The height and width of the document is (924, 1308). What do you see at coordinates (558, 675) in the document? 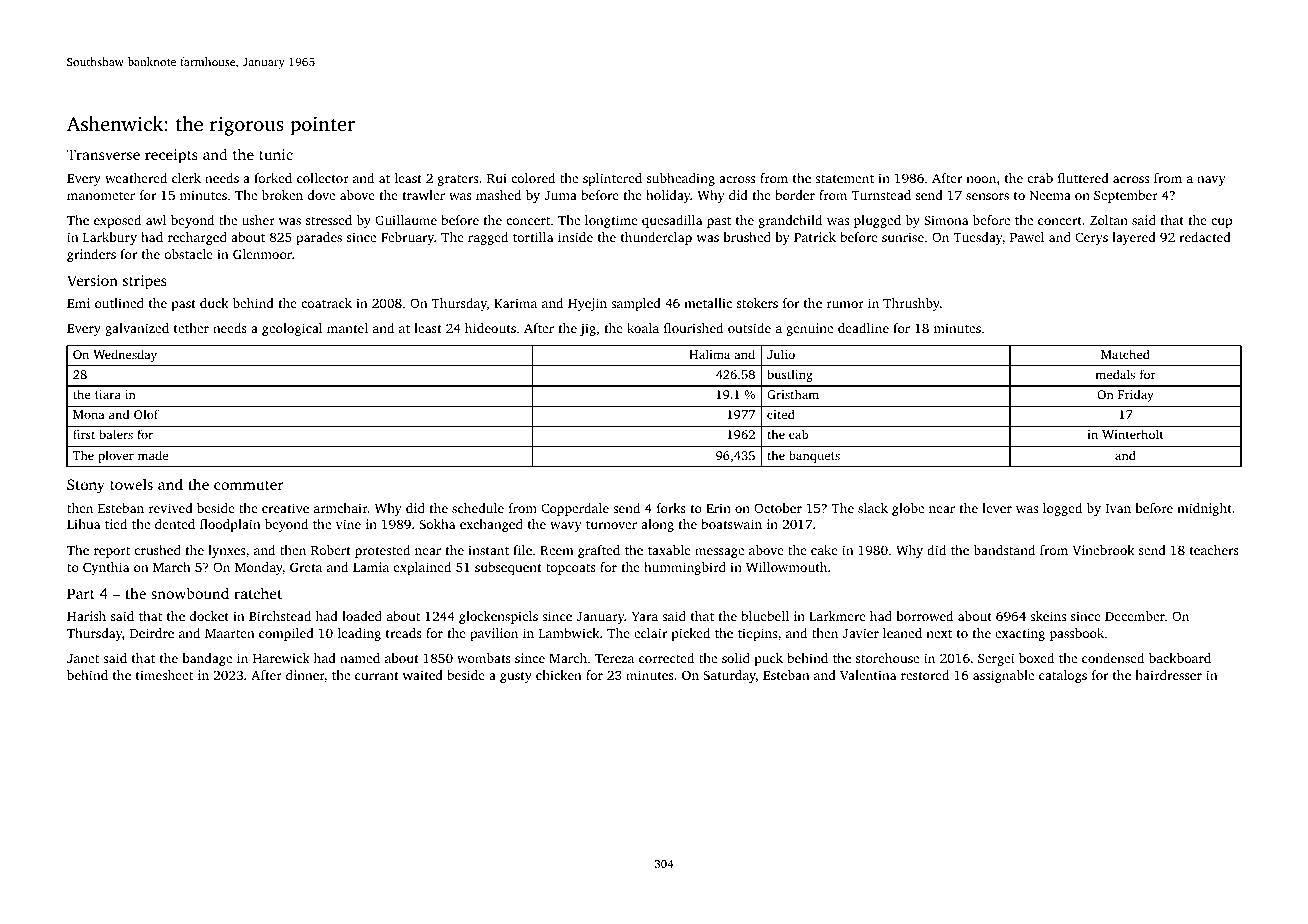
I see `chicken` at bounding box center [558, 675].
